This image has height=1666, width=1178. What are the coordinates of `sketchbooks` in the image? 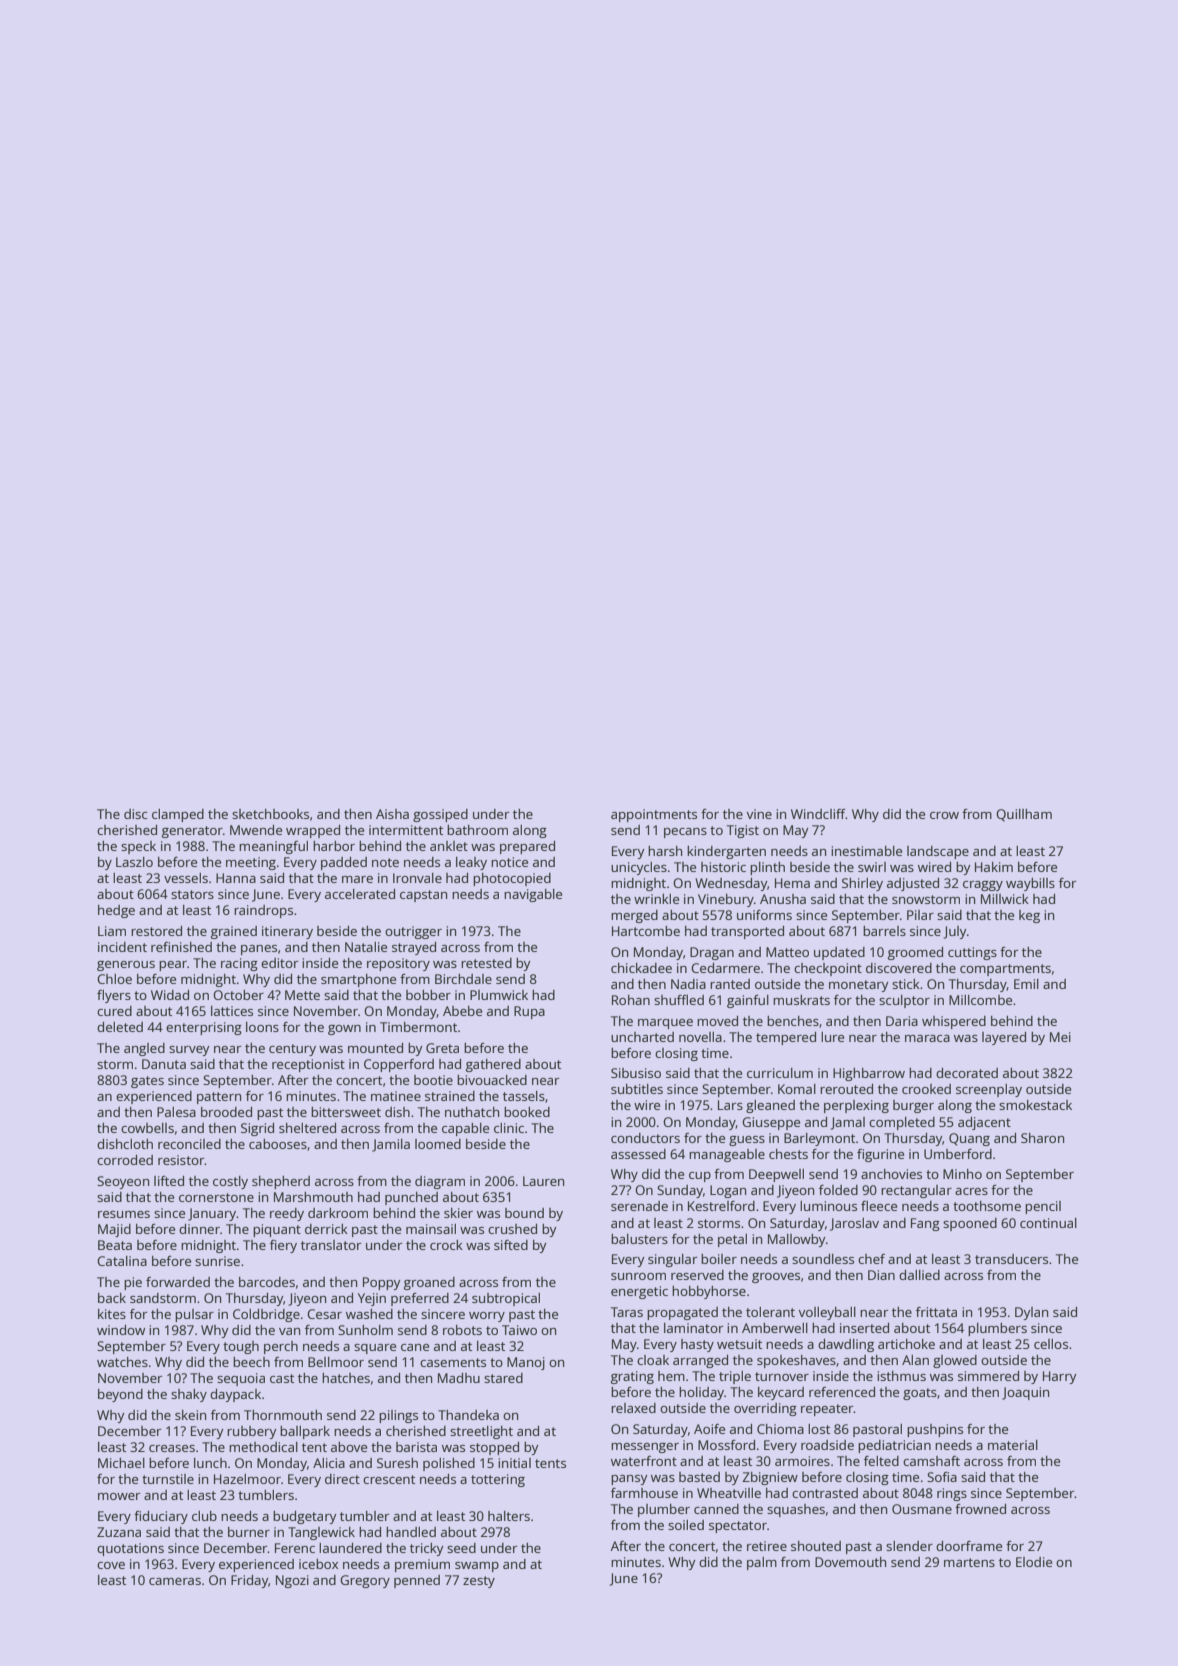 It's located at (270, 814).
